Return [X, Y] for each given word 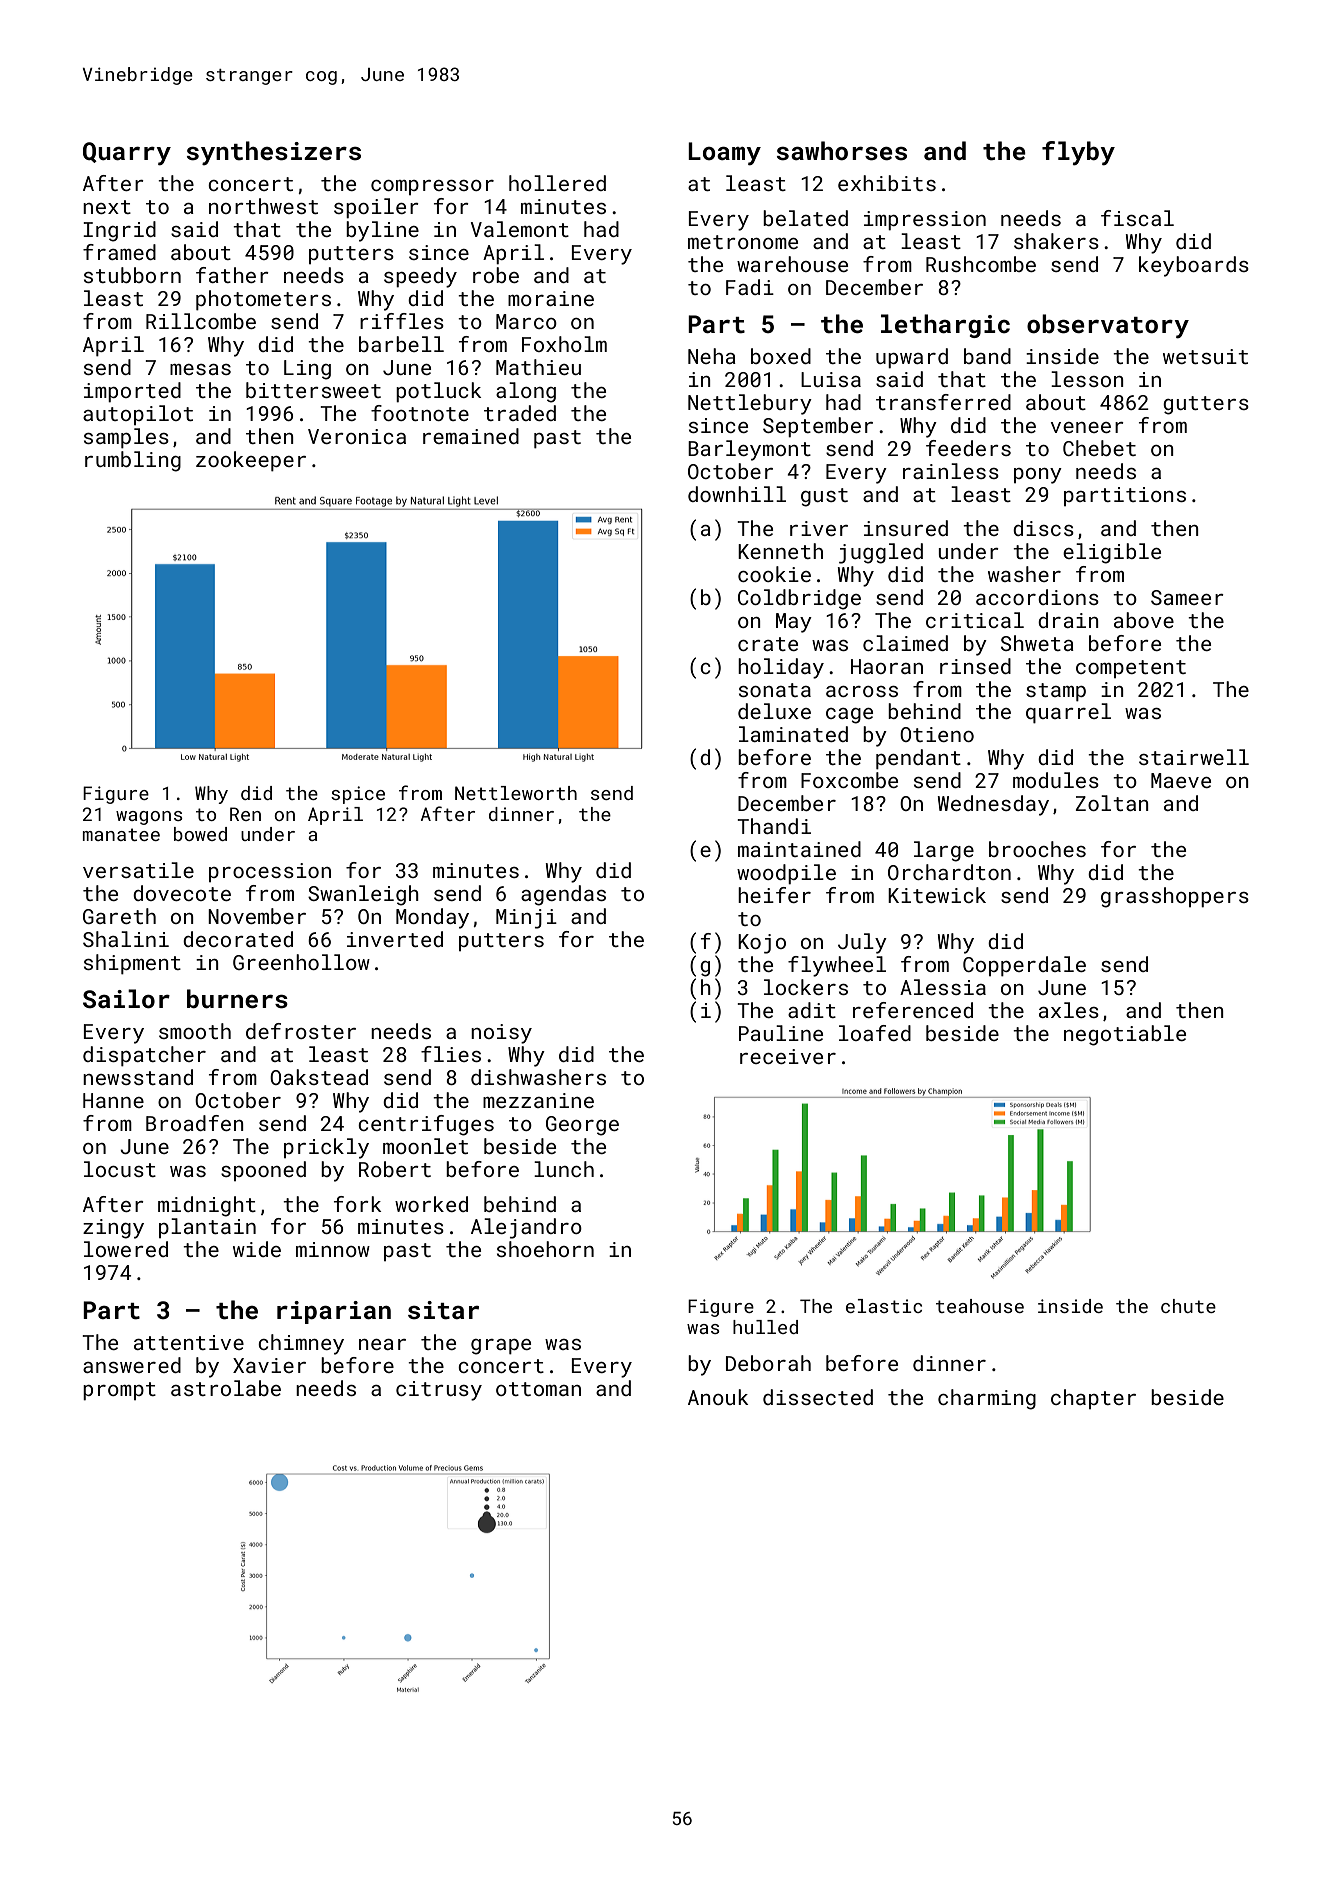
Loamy [724, 154]
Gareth [119, 916]
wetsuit [1205, 356]
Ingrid [119, 231]
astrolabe [226, 1388]
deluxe [774, 711]
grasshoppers [1175, 897]
